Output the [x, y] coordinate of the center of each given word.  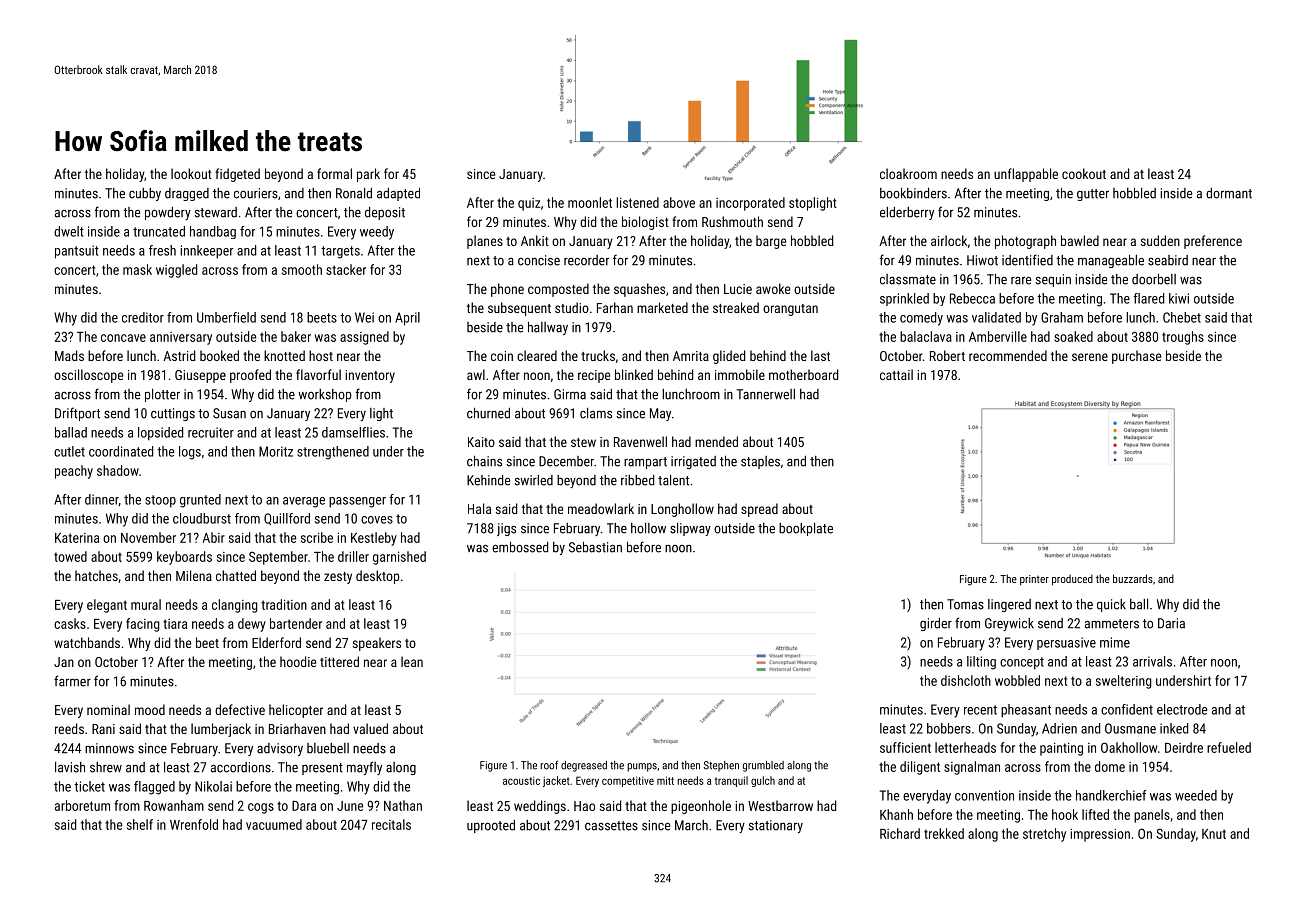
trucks [598, 355]
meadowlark [601, 508]
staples [760, 462]
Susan [229, 413]
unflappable [1026, 175]
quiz [529, 204]
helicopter [296, 711]
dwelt [69, 231]
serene [1090, 357]
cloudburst [202, 518]
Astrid [179, 355]
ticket [89, 786]
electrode [1182, 709]
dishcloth [966, 680]
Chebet [1182, 317]
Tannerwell [766, 394]
